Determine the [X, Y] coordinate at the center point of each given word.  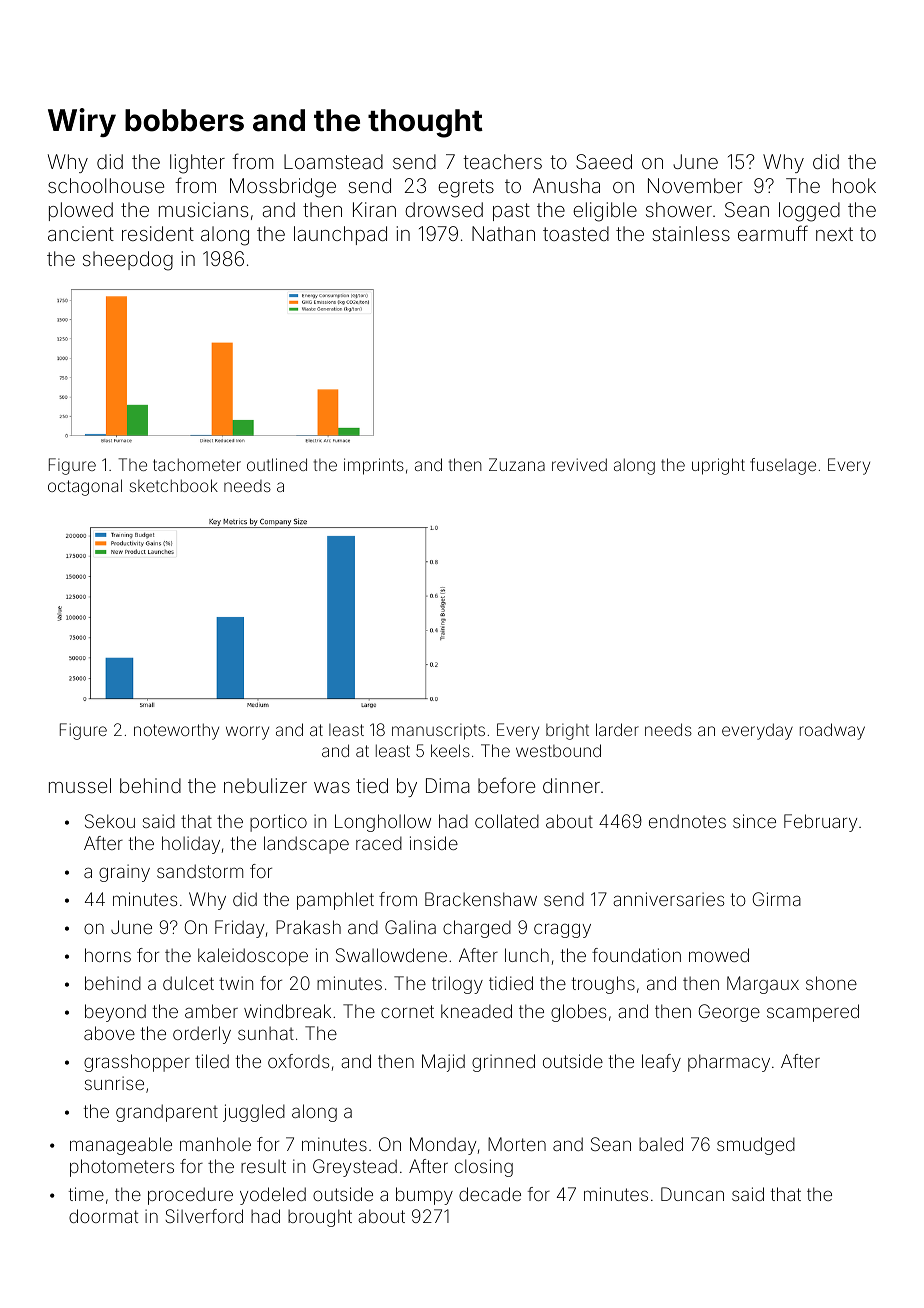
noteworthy [176, 731]
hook [854, 185]
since [754, 821]
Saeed [604, 161]
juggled [254, 1113]
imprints [374, 466]
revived [579, 464]
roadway [832, 731]
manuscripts [438, 731]
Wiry [82, 122]
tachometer [197, 464]
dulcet [188, 983]
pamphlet [335, 901]
